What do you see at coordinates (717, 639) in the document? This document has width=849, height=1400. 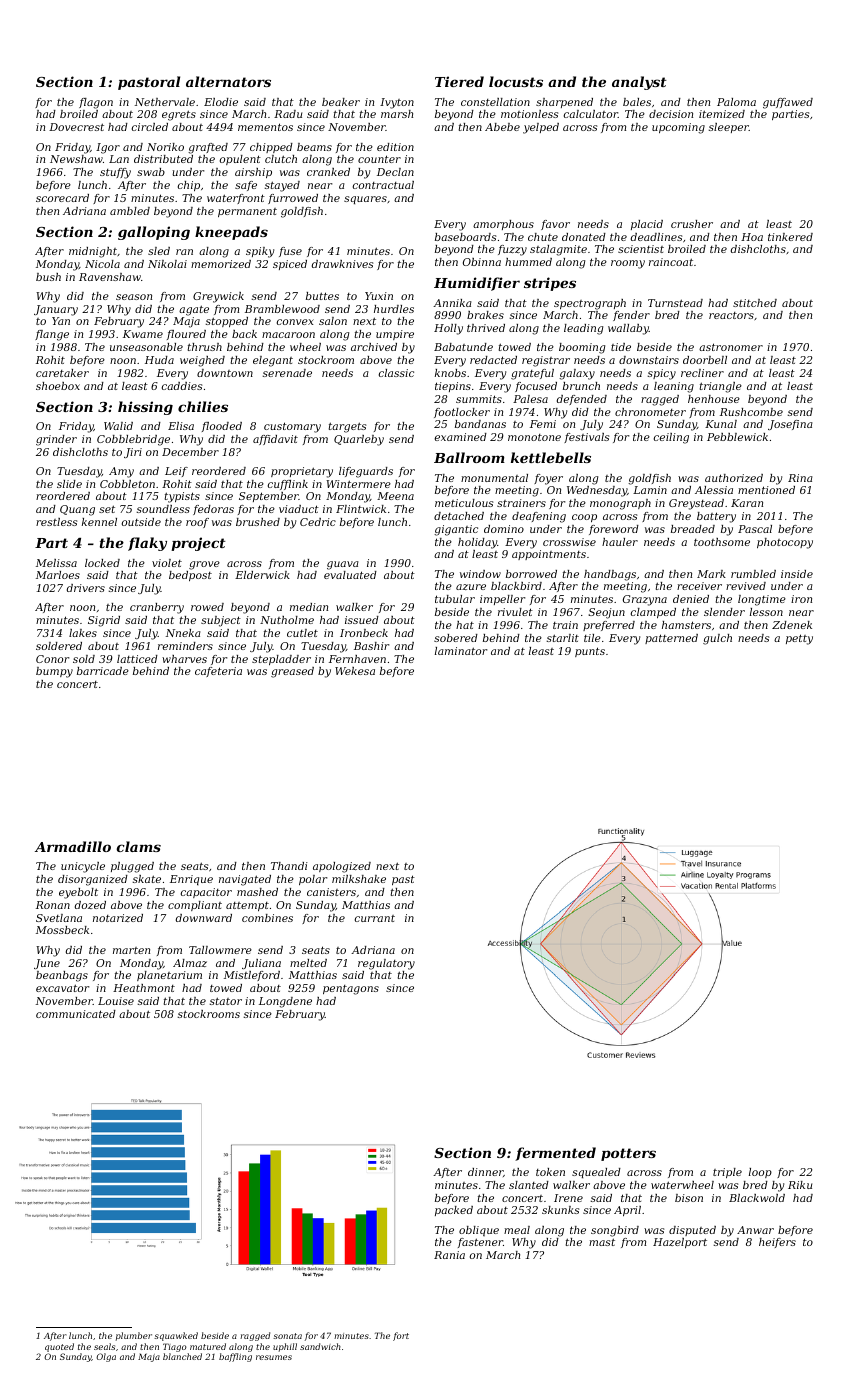 I see `gulch` at bounding box center [717, 639].
